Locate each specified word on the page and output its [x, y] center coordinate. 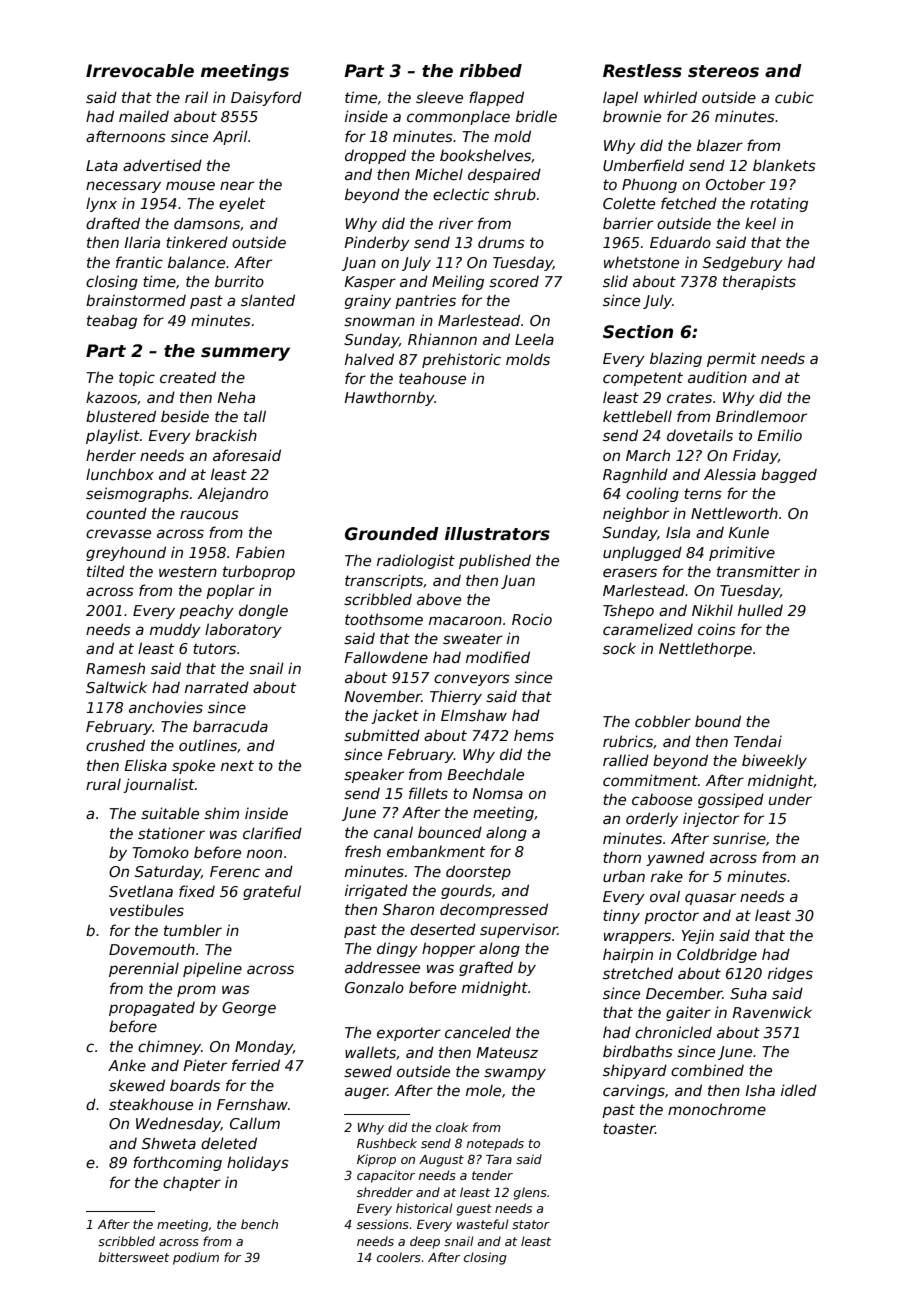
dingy [397, 949]
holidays [258, 1163]
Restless [642, 71]
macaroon [465, 620]
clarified [272, 833]
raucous [209, 514]
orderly [652, 819]
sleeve [439, 97]
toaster [629, 1128]
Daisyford [266, 98]
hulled [760, 610]
